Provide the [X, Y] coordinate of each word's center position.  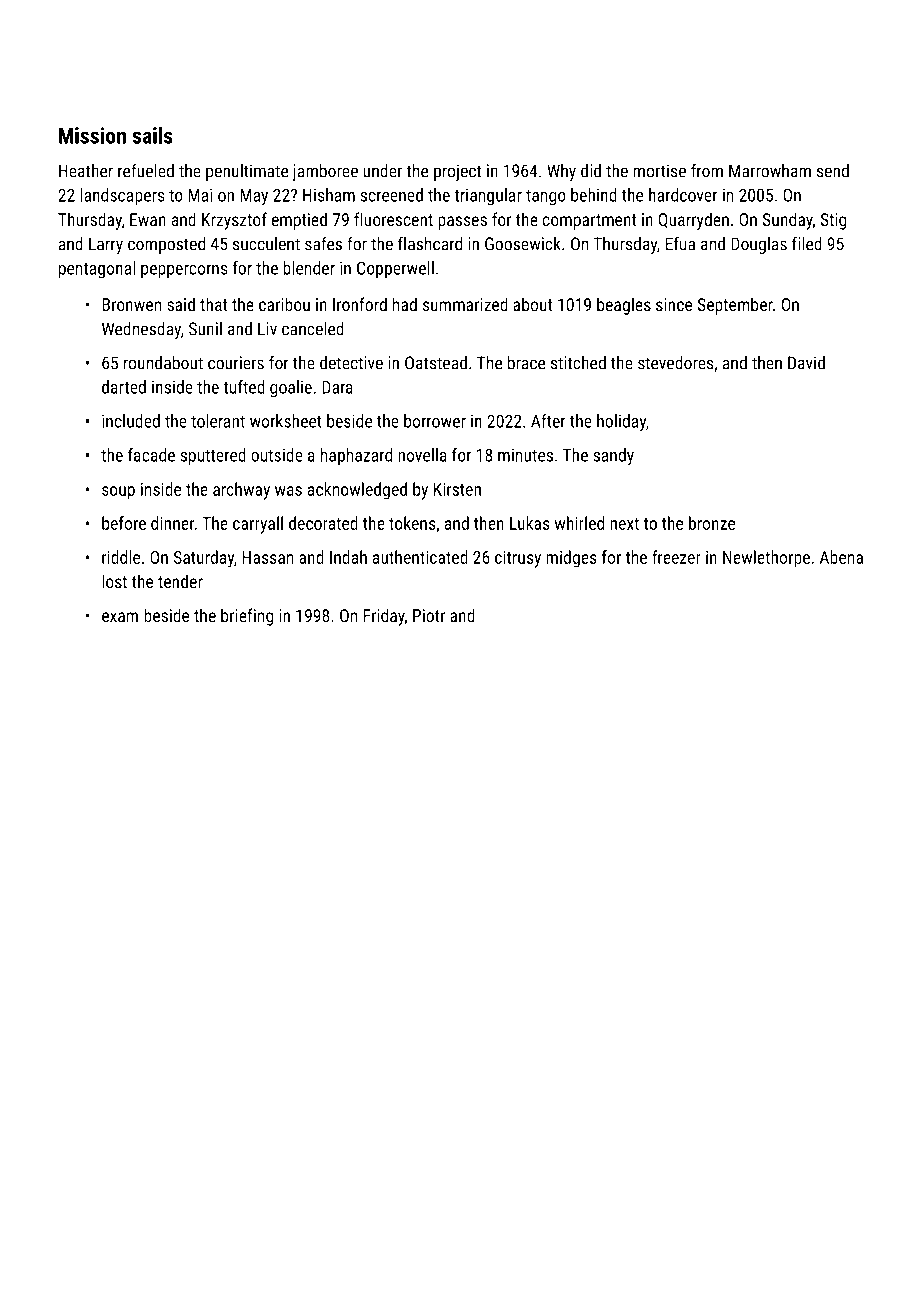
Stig [833, 221]
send [833, 171]
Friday [384, 617]
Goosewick [523, 244]
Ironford [360, 304]
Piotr [429, 615]
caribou [284, 304]
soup [118, 493]
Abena [841, 557]
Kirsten [457, 489]
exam [120, 617]
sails [152, 135]
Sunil [205, 329]
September [735, 306]
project [457, 172]
